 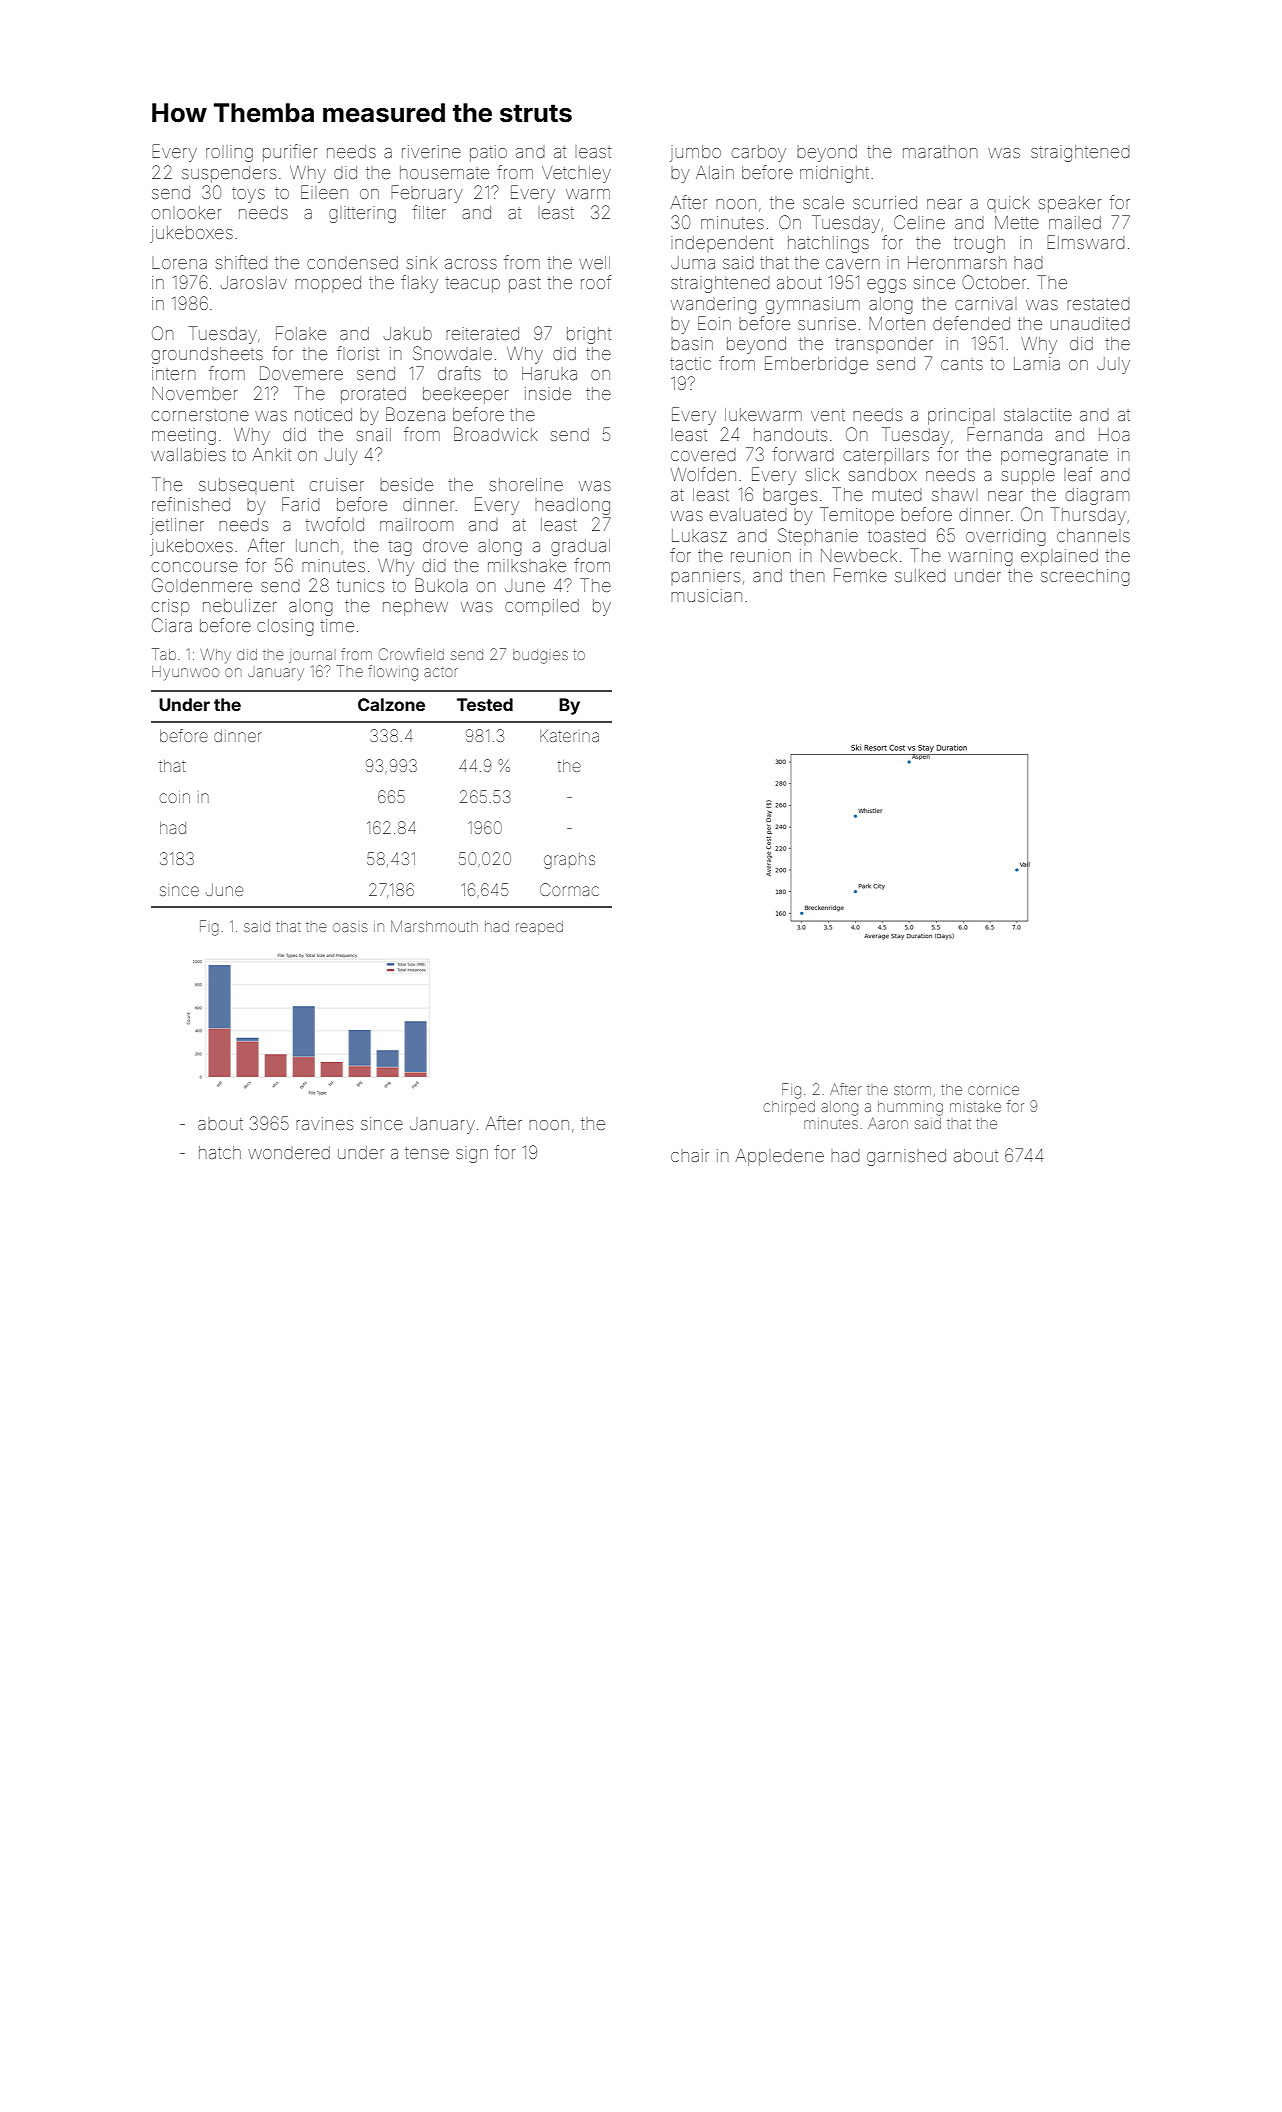 I want to click on Lukasz, so click(x=699, y=535).
